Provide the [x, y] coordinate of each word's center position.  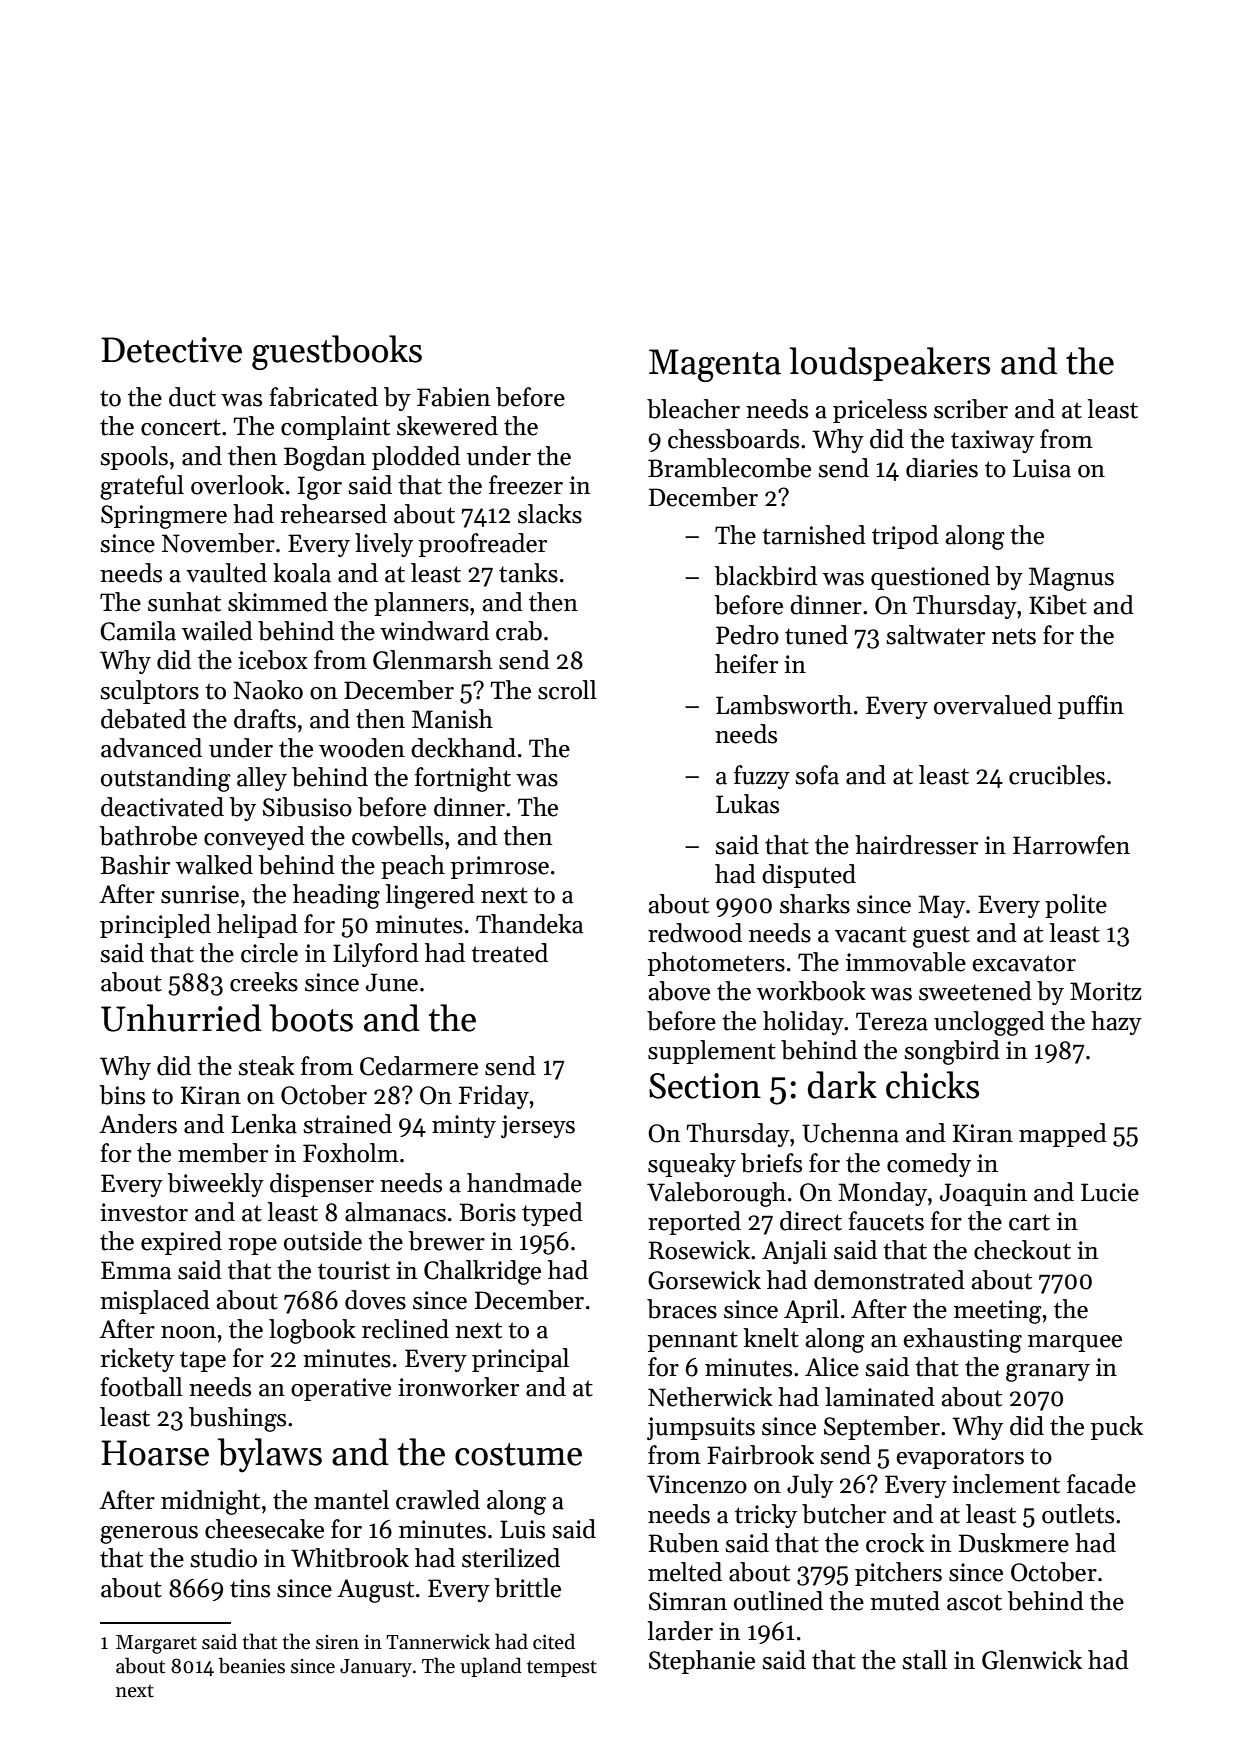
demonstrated [889, 1280]
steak [266, 1066]
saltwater [935, 635]
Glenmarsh [432, 660]
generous [149, 1535]
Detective [171, 350]
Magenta [715, 365]
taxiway [992, 441]
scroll [567, 690]
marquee [1075, 1343]
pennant [693, 1341]
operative [341, 1389]
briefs [771, 1163]
